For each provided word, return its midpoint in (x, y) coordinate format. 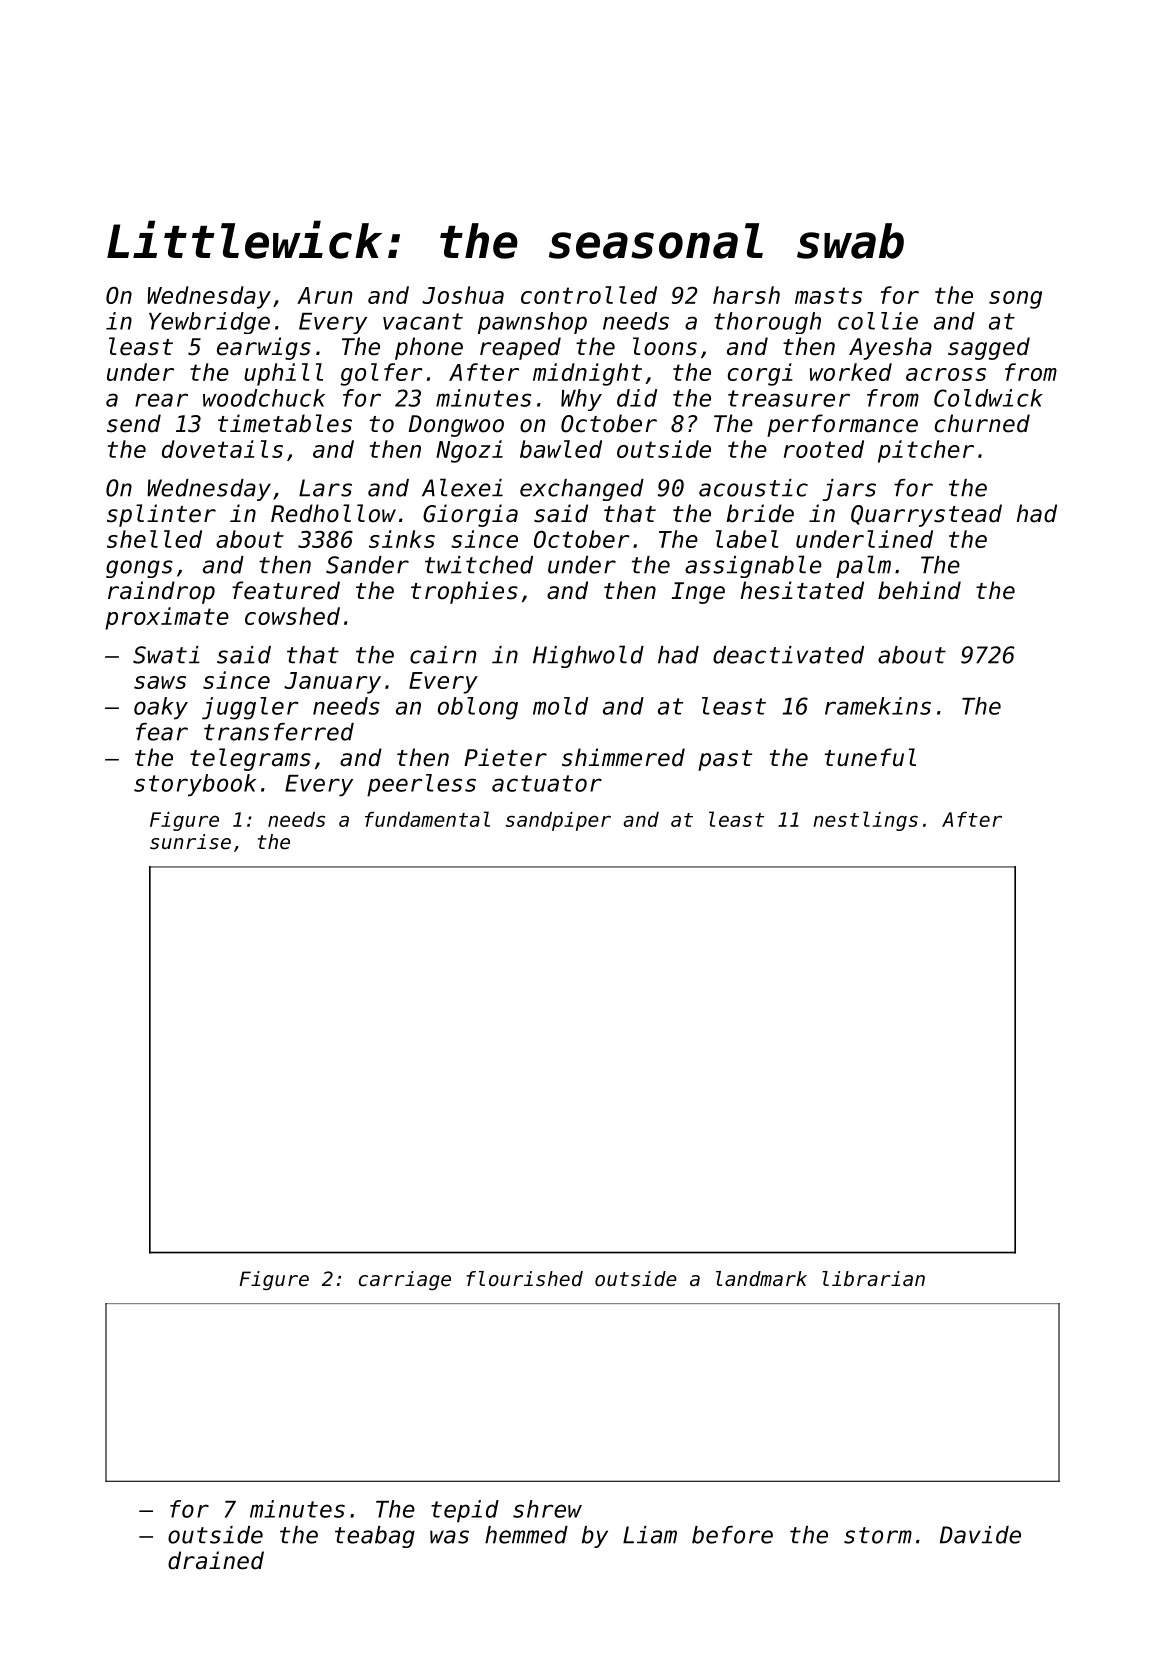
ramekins (878, 706)
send (134, 423)
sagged (989, 348)
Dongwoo (456, 426)
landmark (761, 1278)
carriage (405, 1280)
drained (216, 1560)
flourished (525, 1279)
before (732, 1535)
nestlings (865, 821)
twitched (479, 565)
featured (286, 590)
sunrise (190, 842)
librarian (873, 1278)
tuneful (870, 757)
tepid (465, 1511)
